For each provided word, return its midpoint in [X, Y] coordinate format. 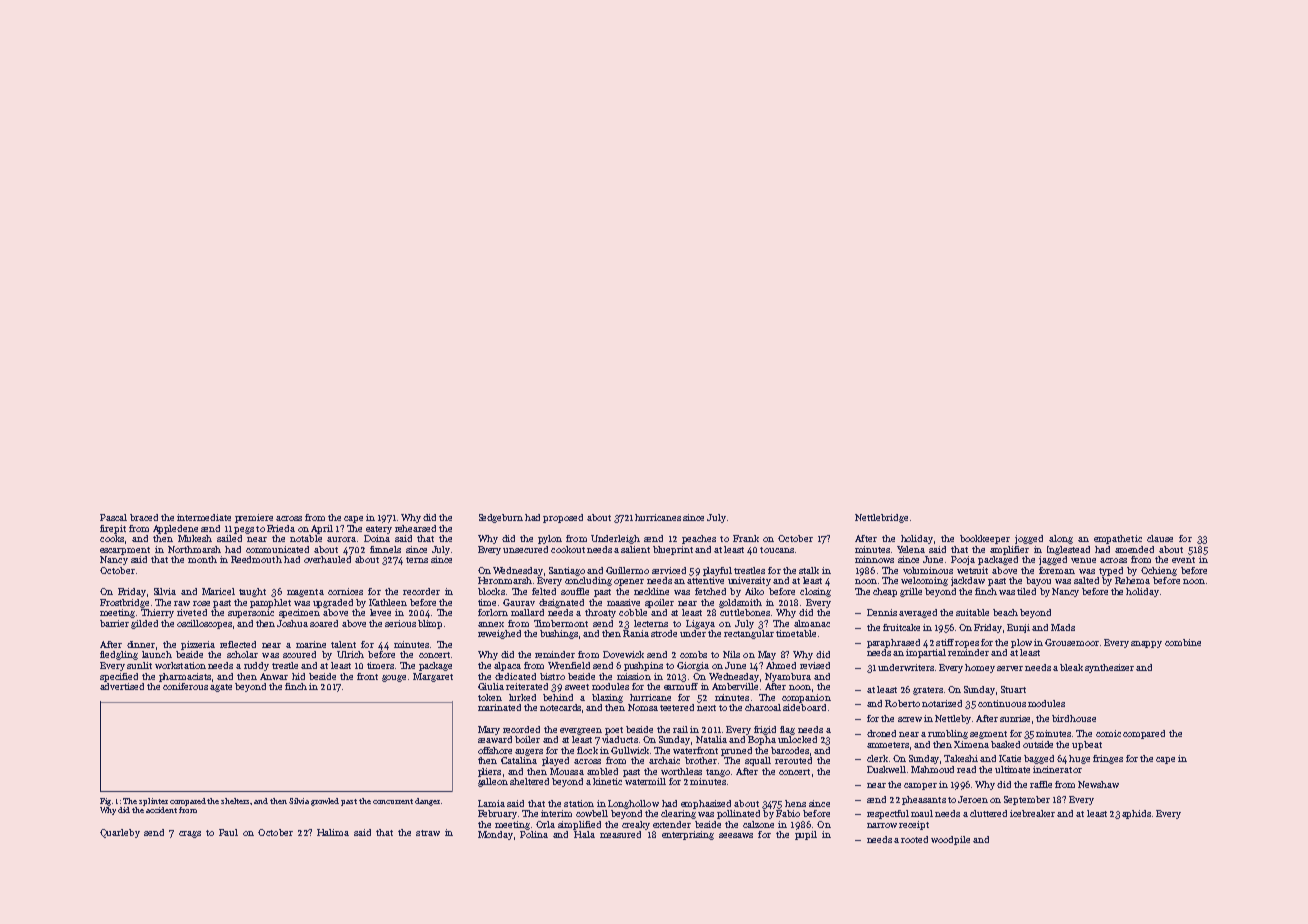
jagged [1053, 560]
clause [1160, 538]
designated [561, 603]
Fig [105, 802]
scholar [242, 654]
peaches [699, 539]
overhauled [327, 559]
